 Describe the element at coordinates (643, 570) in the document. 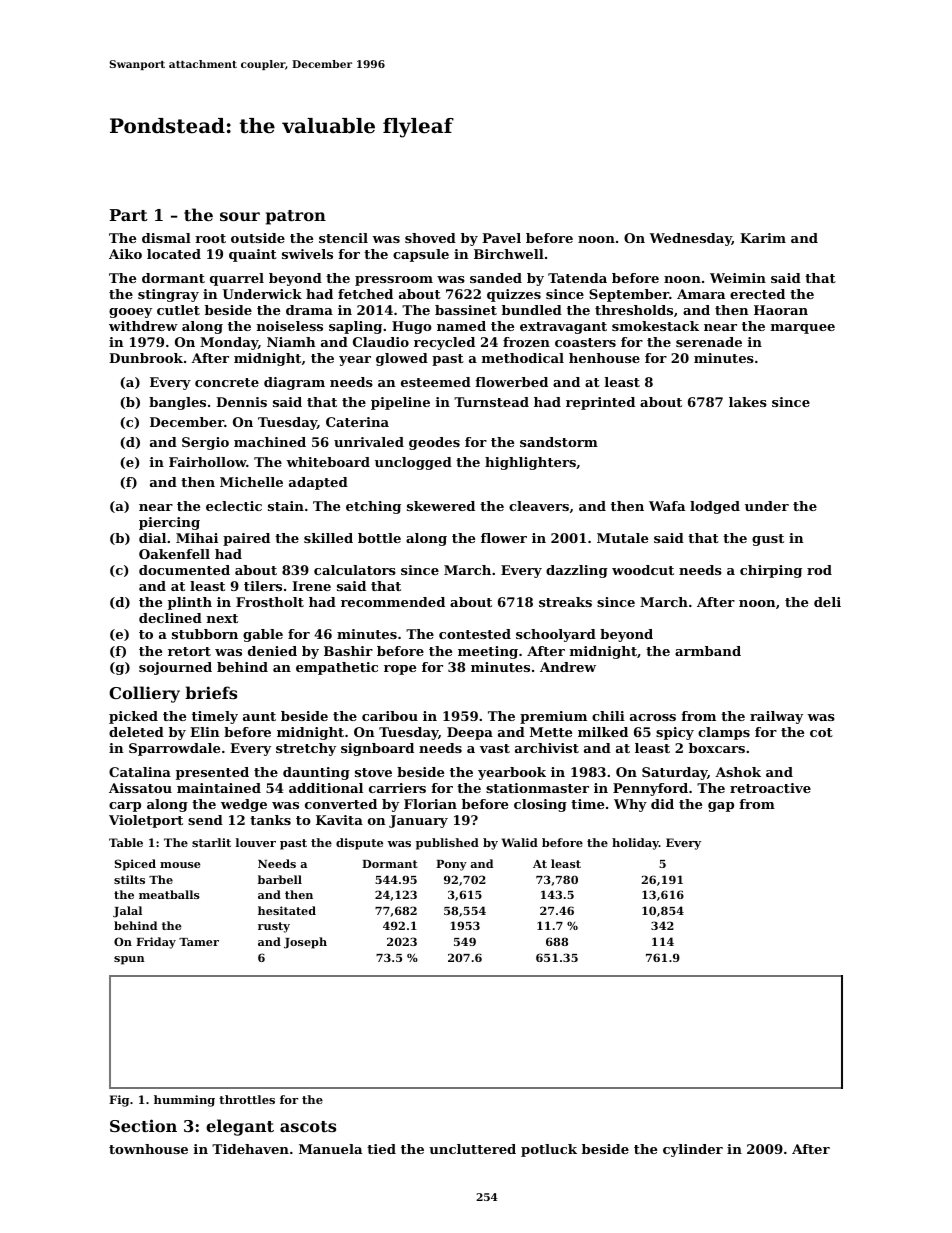

I see `woodcut` at that location.
